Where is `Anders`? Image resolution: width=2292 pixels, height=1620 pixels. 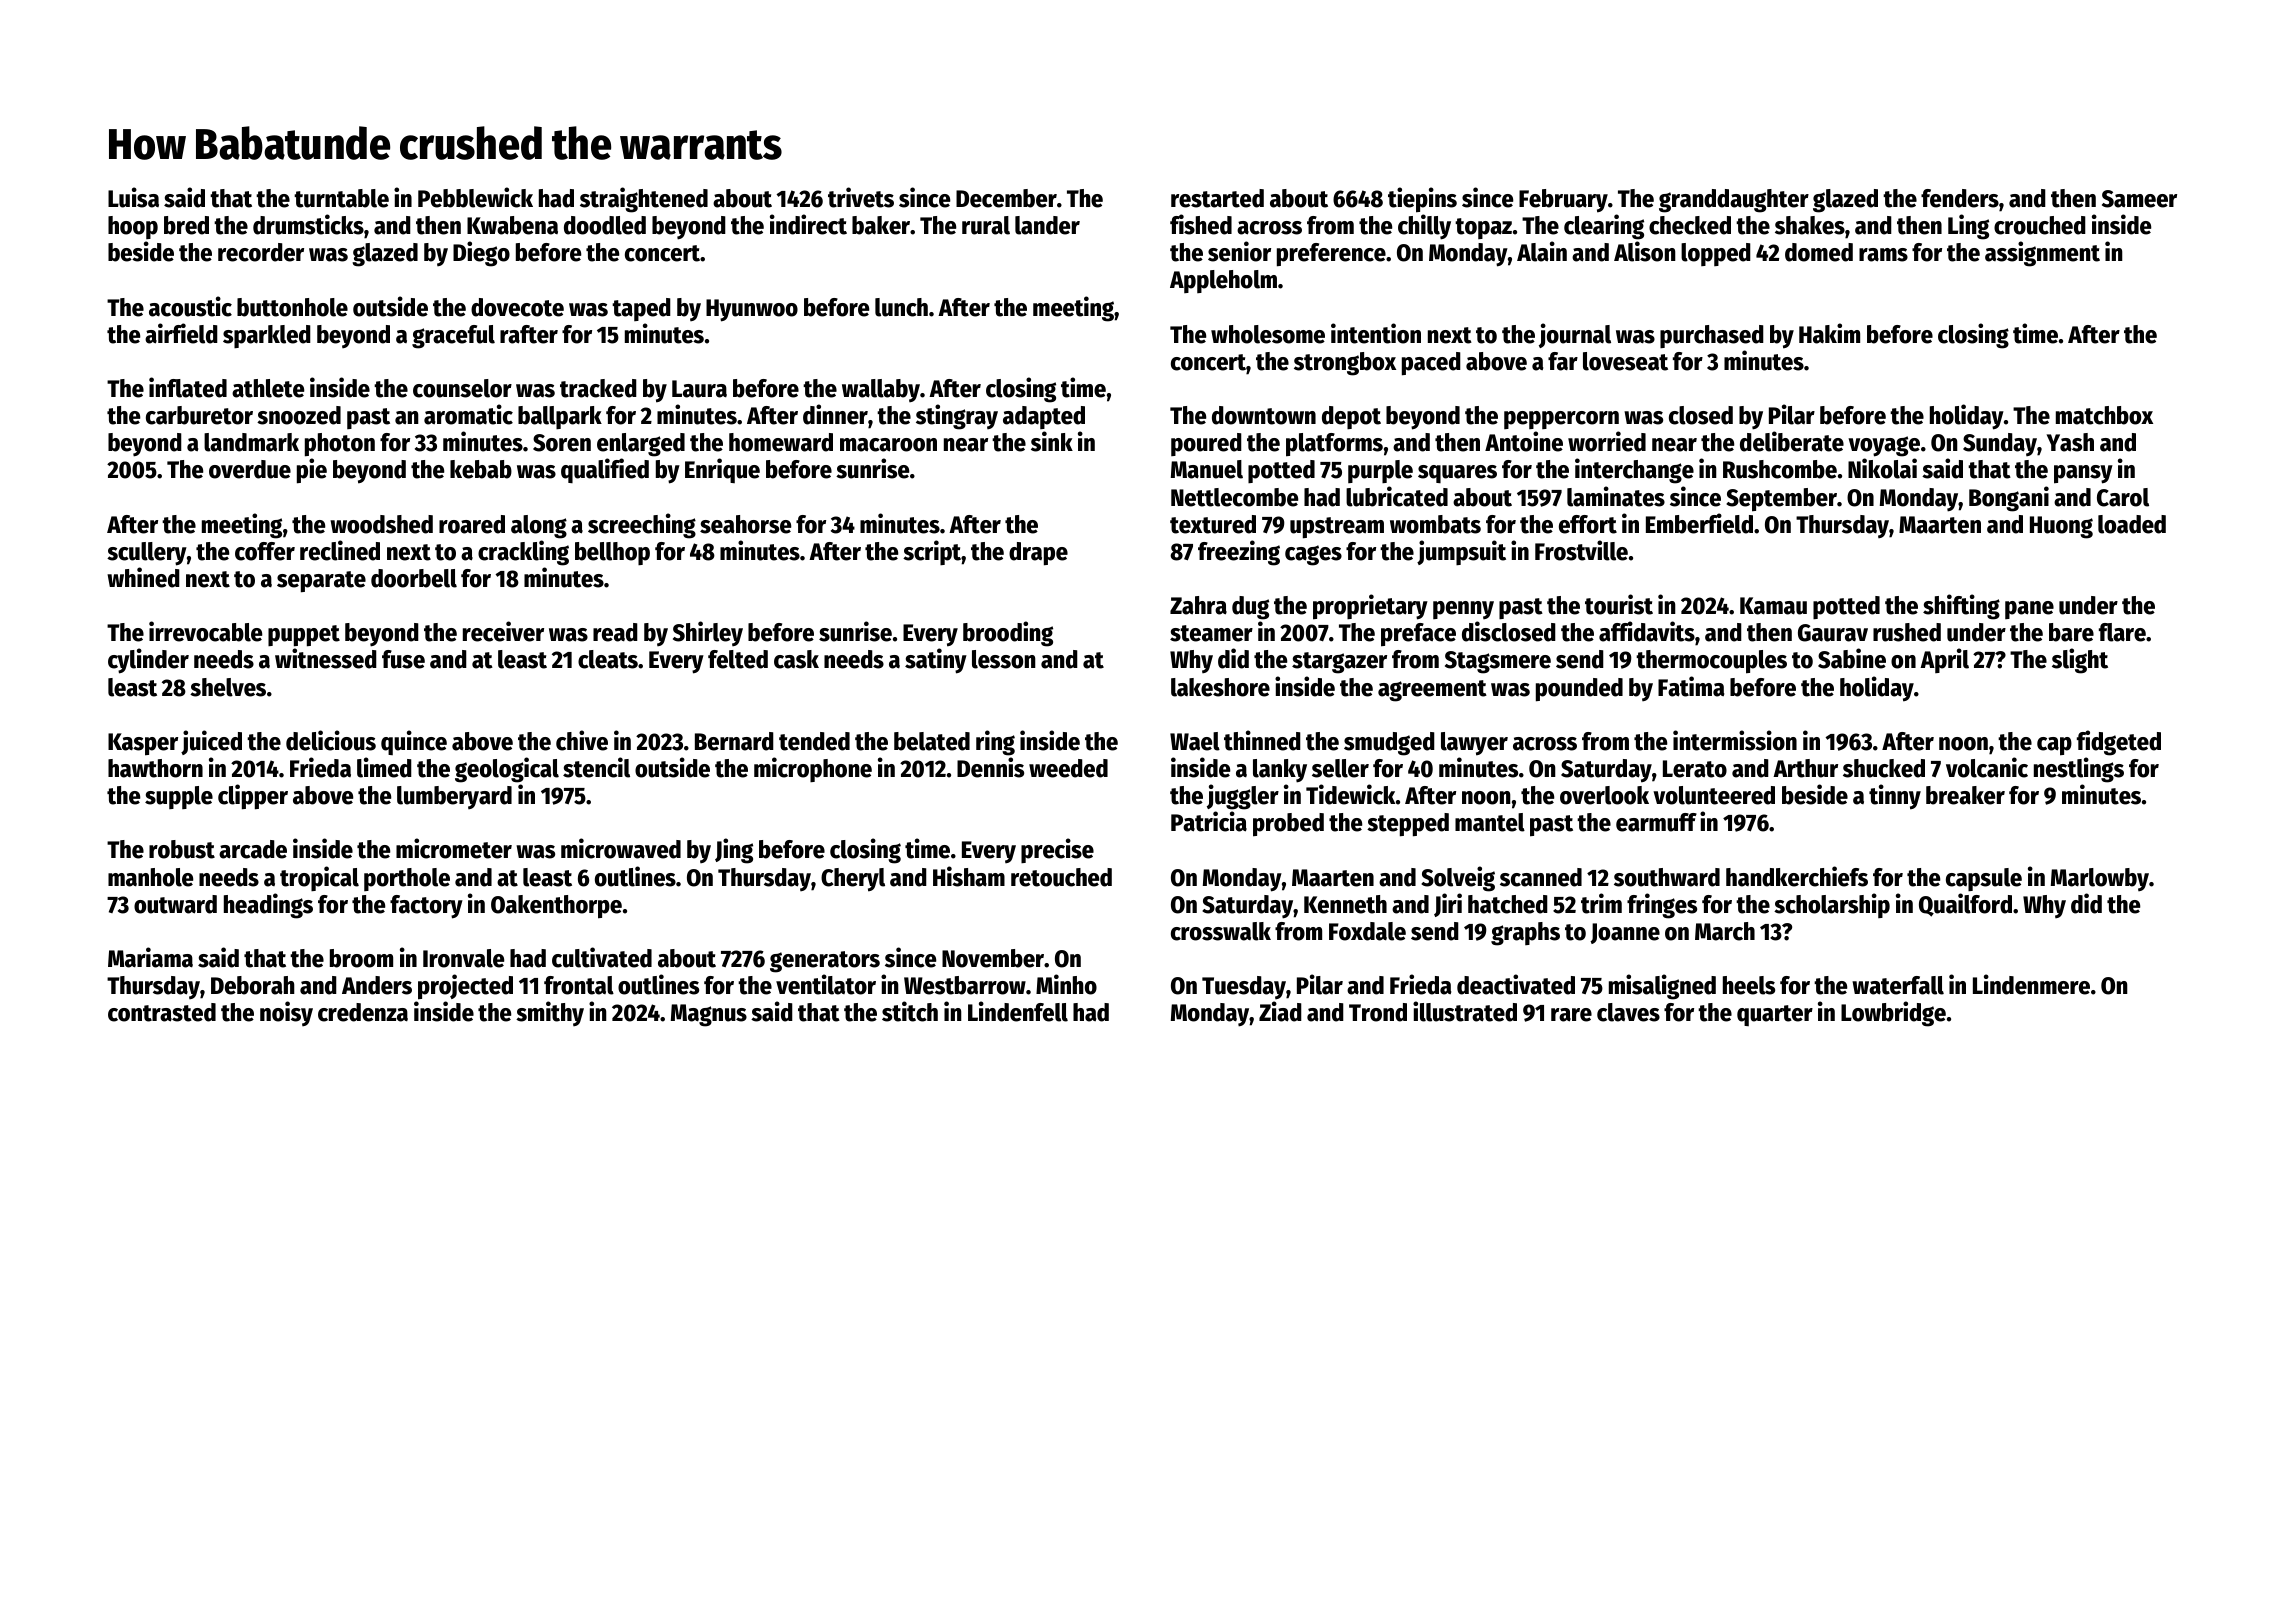
Anders is located at coordinates (377, 985).
